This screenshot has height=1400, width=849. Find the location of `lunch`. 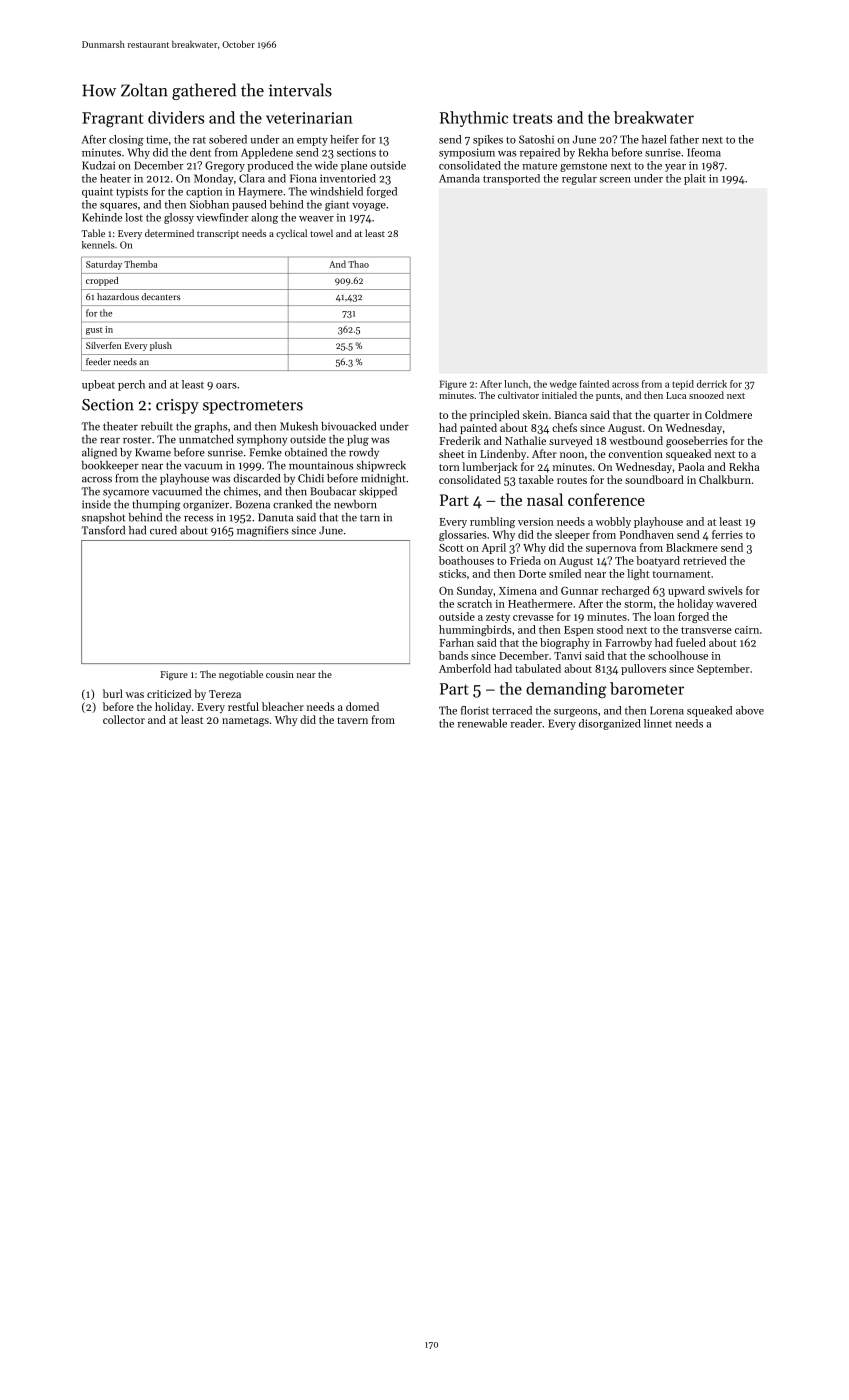

lunch is located at coordinates (516, 384).
